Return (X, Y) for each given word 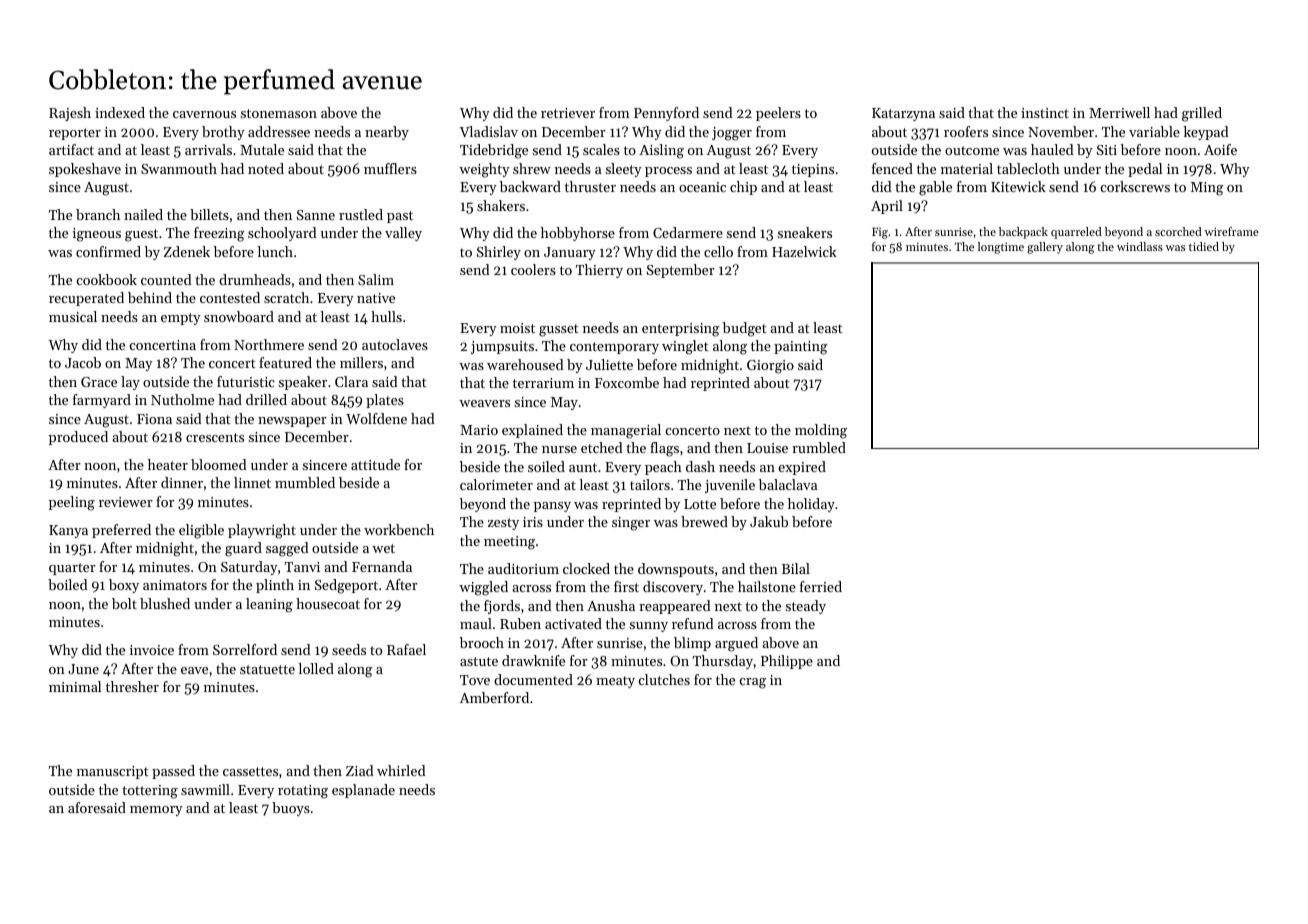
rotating (303, 792)
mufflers (390, 168)
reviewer (126, 502)
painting (800, 348)
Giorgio (770, 367)
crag (753, 683)
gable (935, 188)
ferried (821, 586)
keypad (1206, 133)
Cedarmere (688, 232)
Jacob (83, 362)
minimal (75, 686)
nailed (143, 214)
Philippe (787, 662)
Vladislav (488, 131)
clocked (586, 568)
